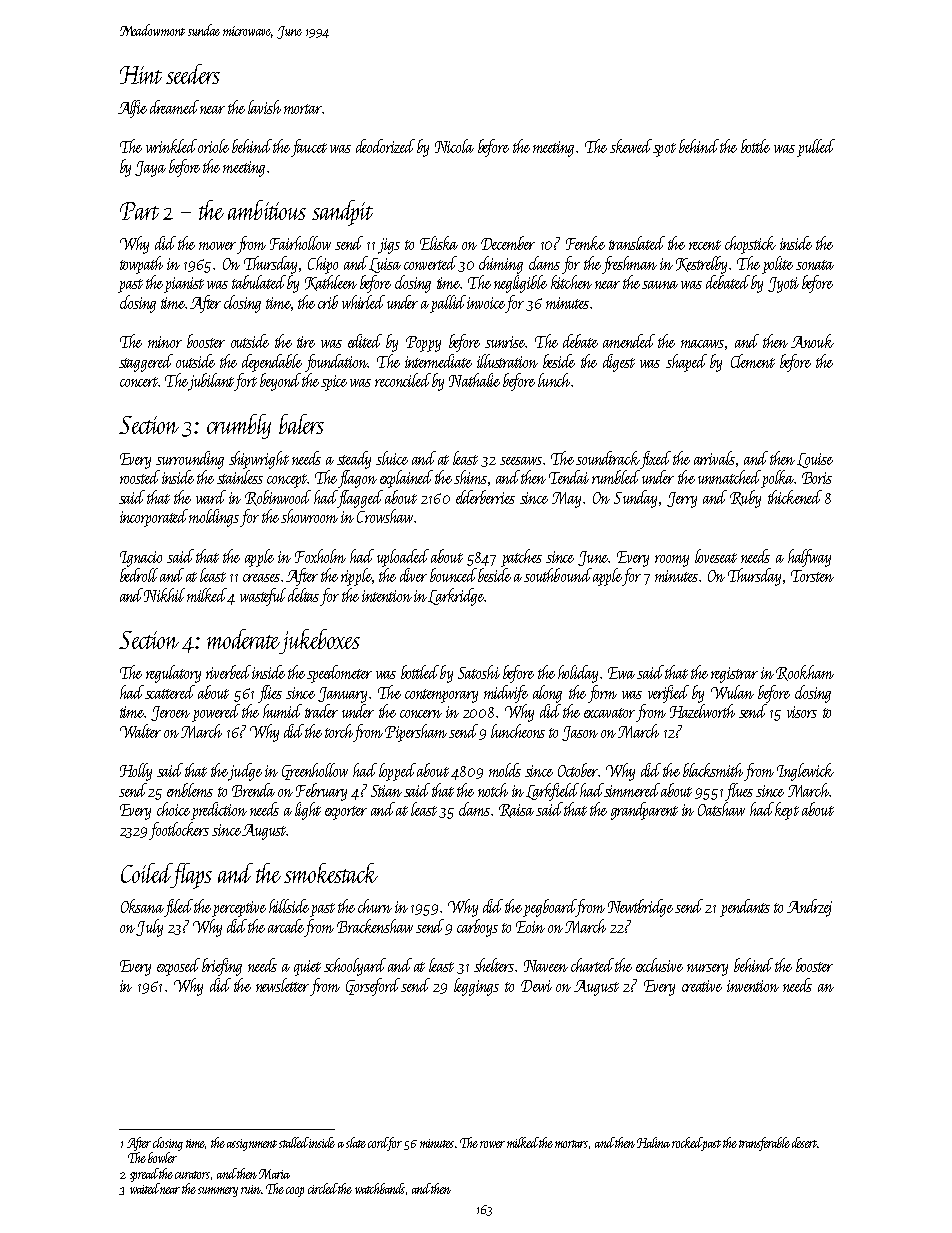 This image has height=1233, width=952. What do you see at coordinates (355, 967) in the image?
I see `schoolyard` at bounding box center [355, 967].
